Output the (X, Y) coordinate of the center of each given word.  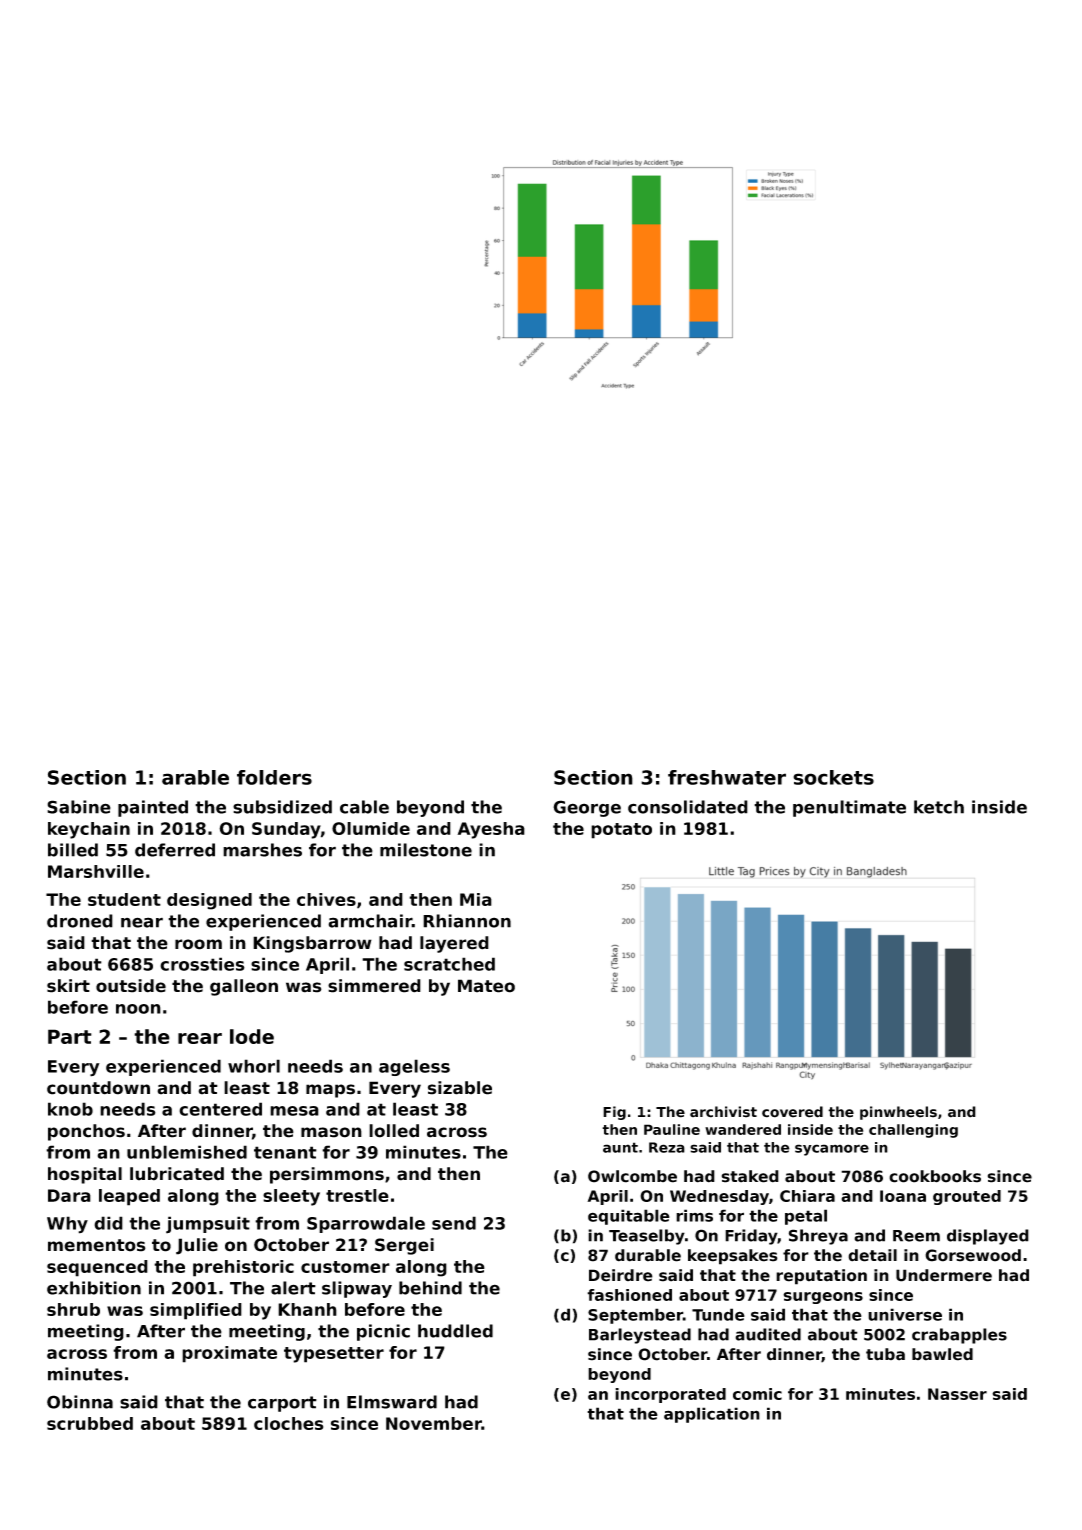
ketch (939, 807)
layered (454, 944)
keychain (89, 830)
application (712, 1415)
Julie (197, 1246)
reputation (821, 1277)
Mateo (486, 986)
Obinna (80, 1402)
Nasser (957, 1394)
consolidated (688, 807)
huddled (455, 1331)
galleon (244, 987)
